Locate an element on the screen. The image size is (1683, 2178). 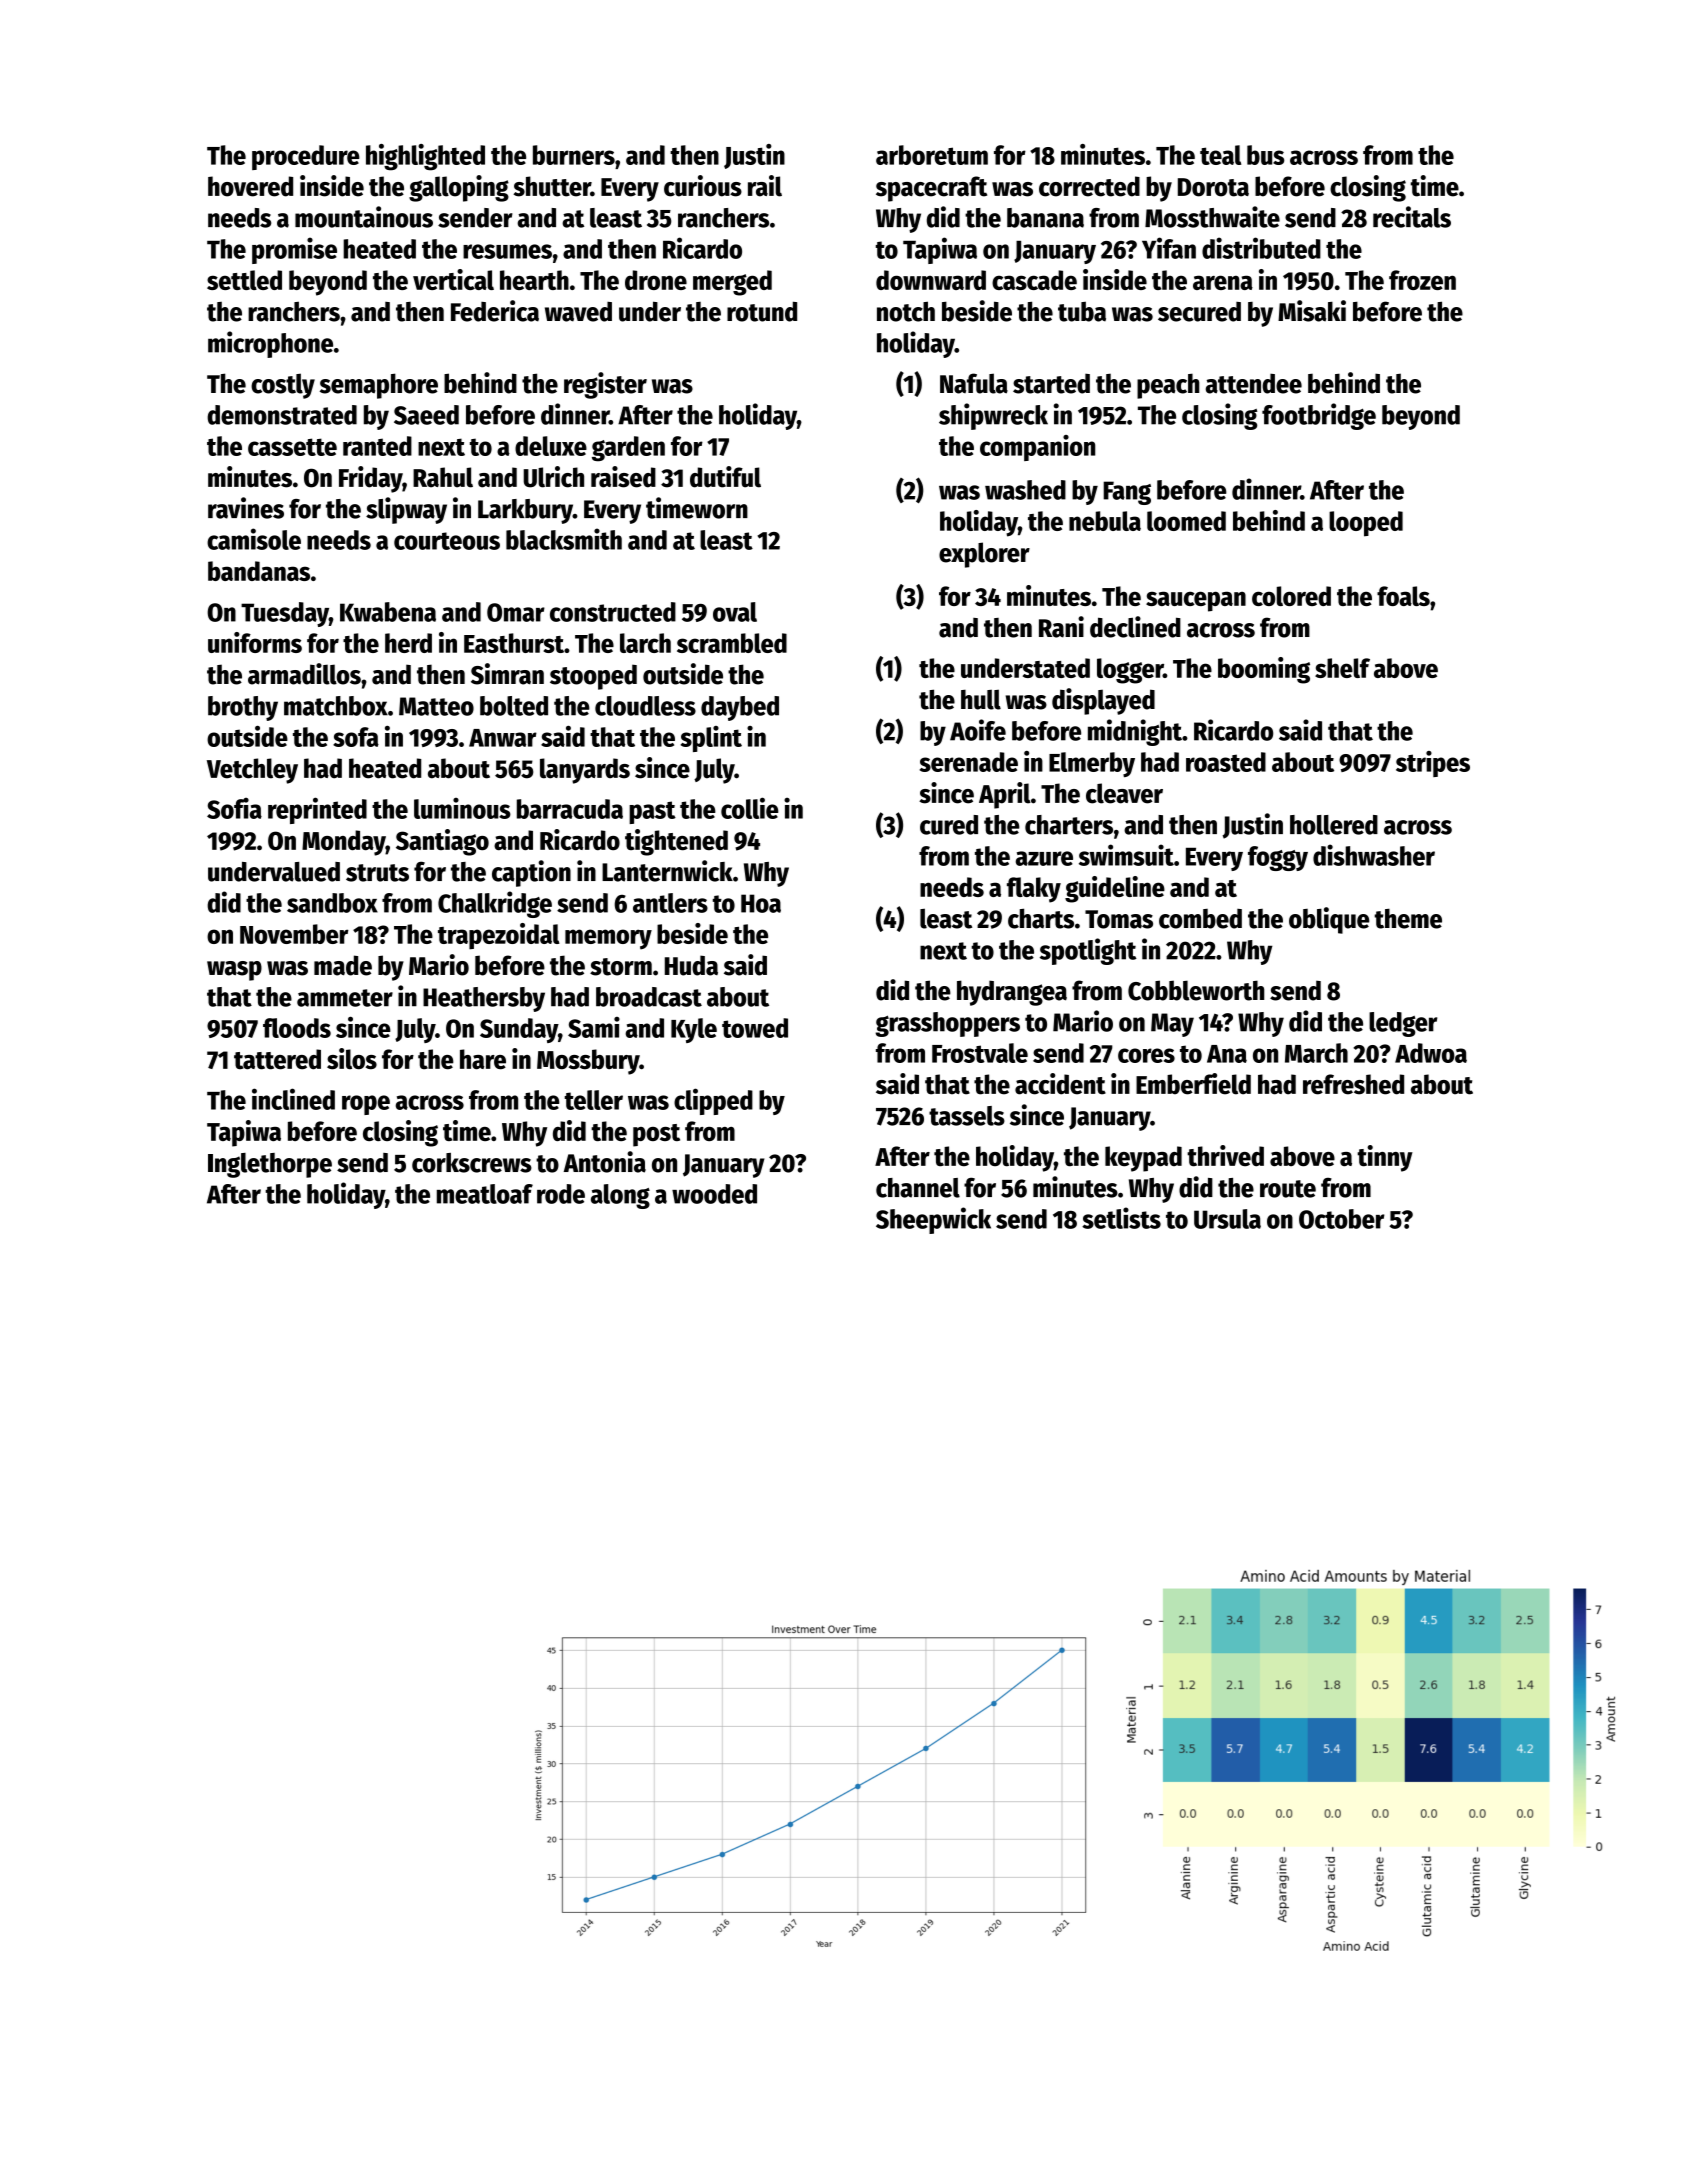
reprinted is located at coordinates (317, 810).
